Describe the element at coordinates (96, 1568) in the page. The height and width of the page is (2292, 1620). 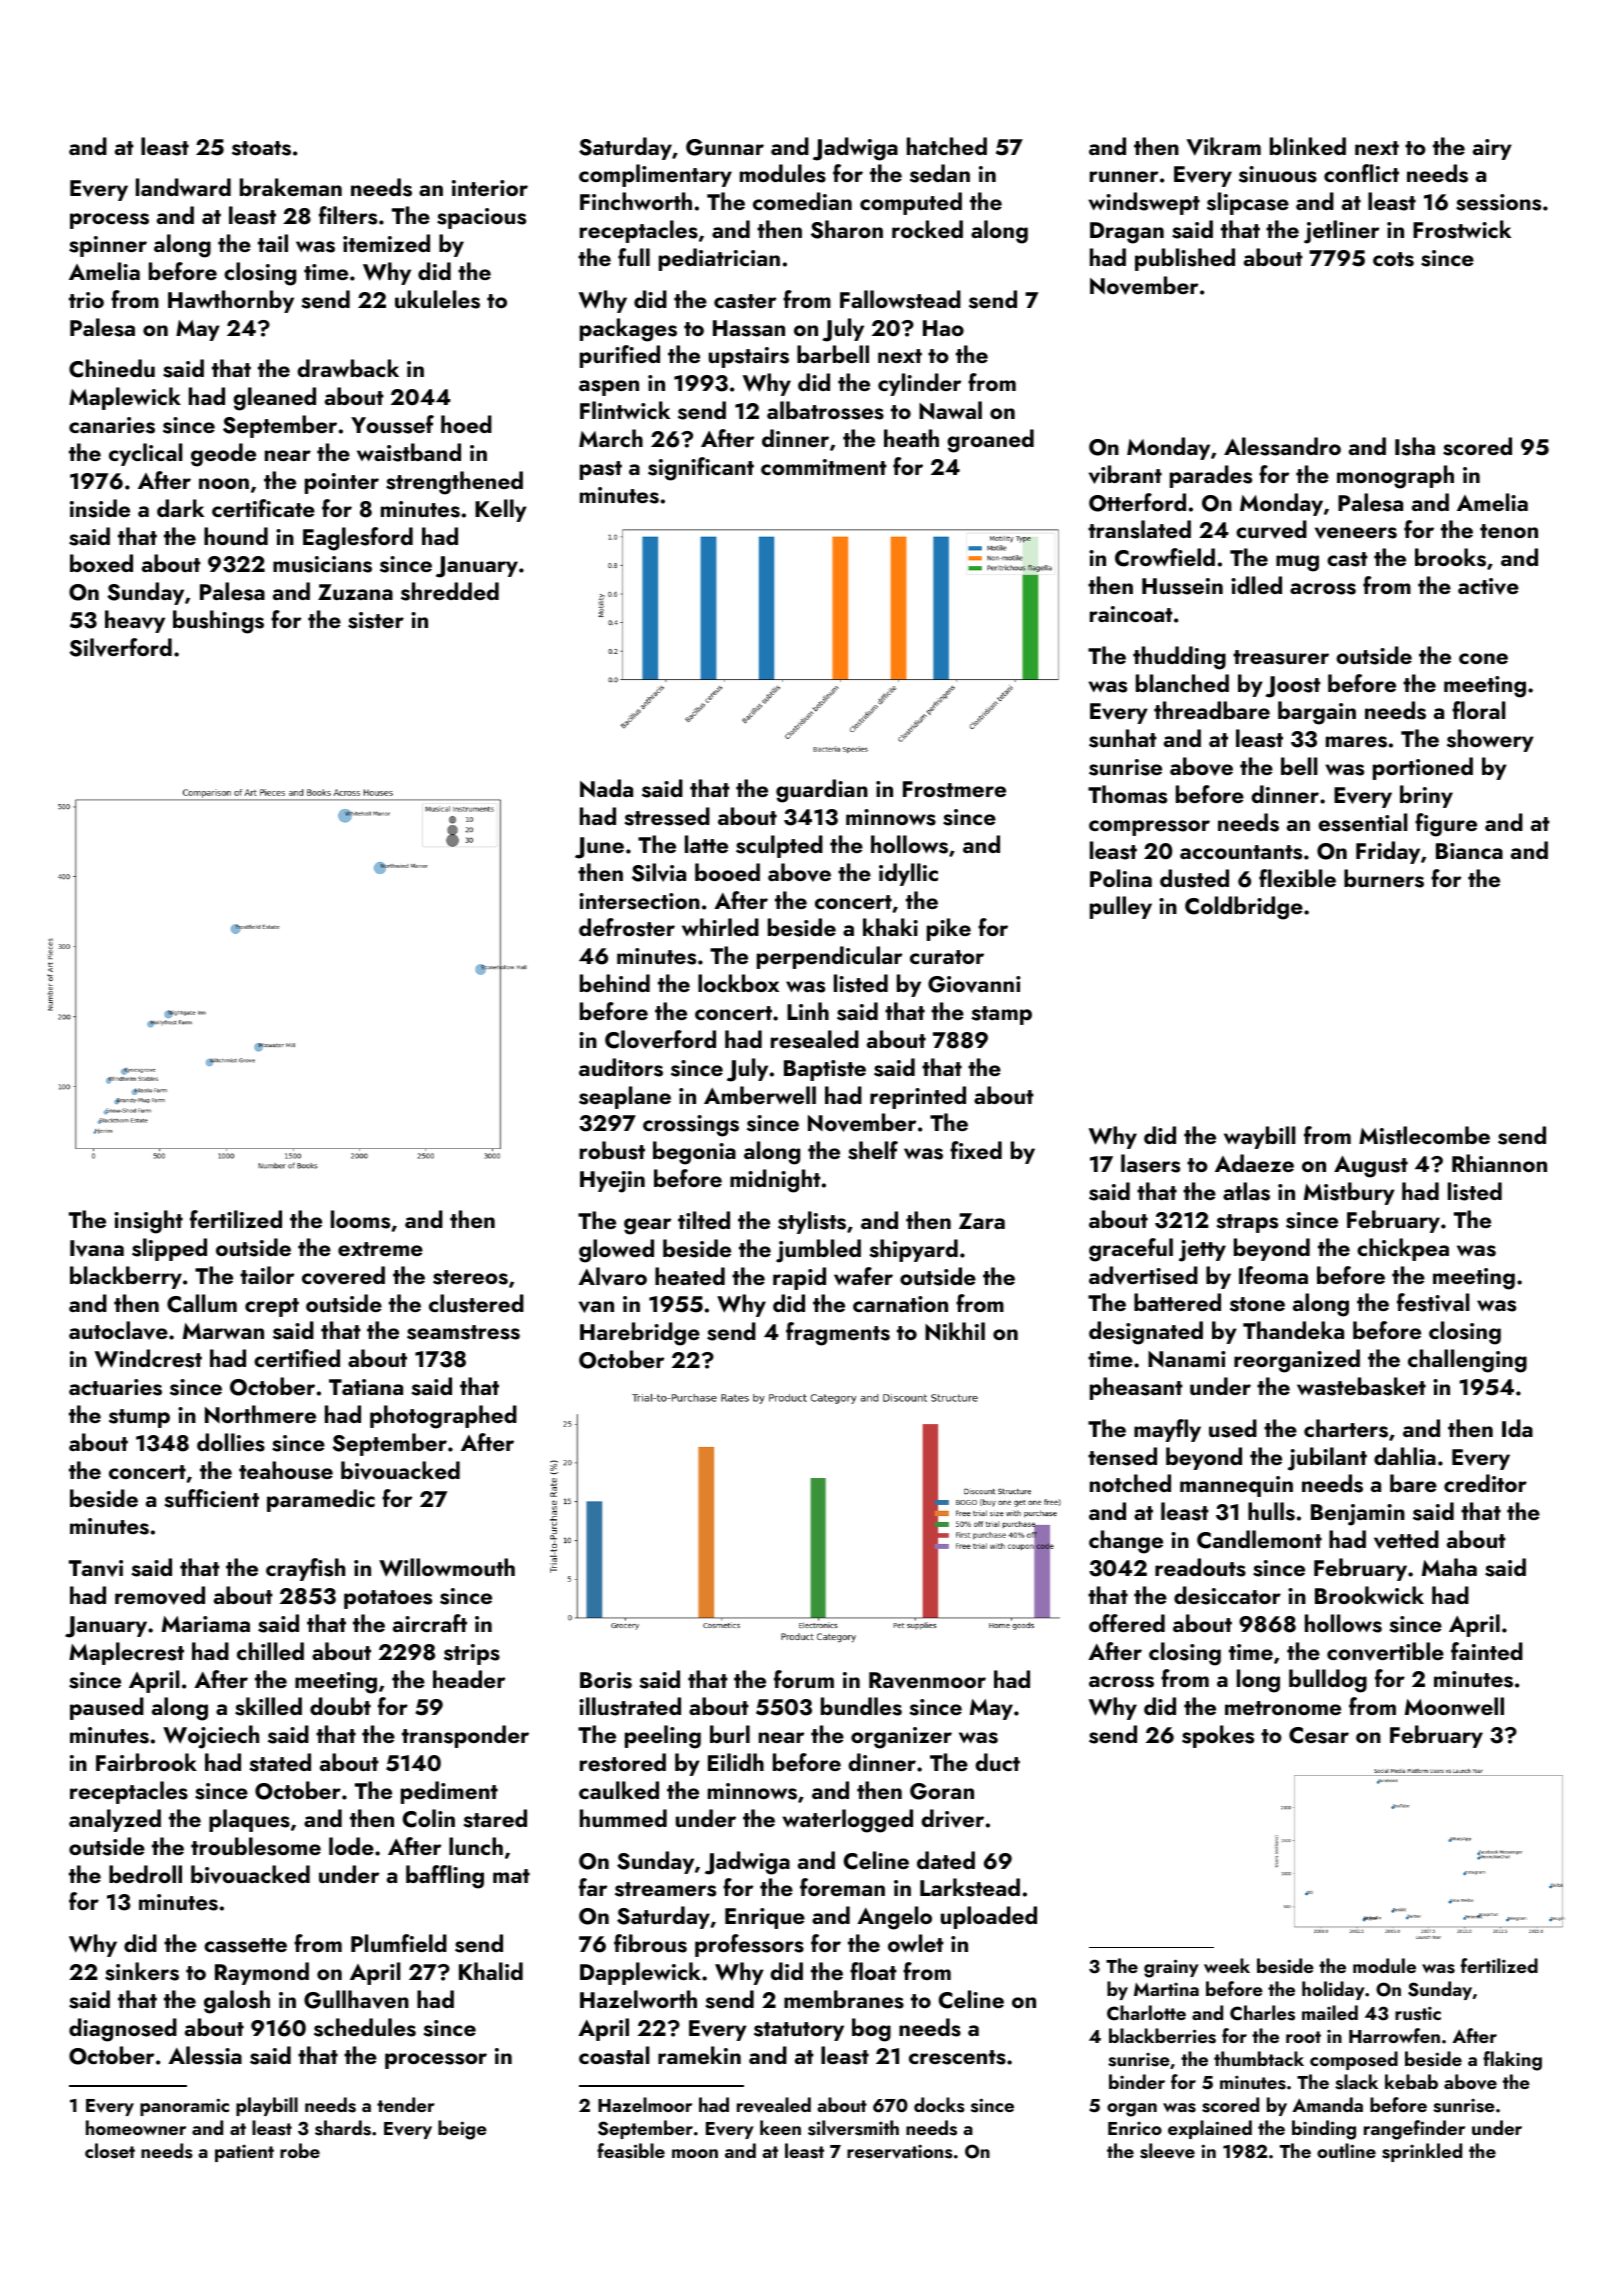
I see `Tanvi` at that location.
